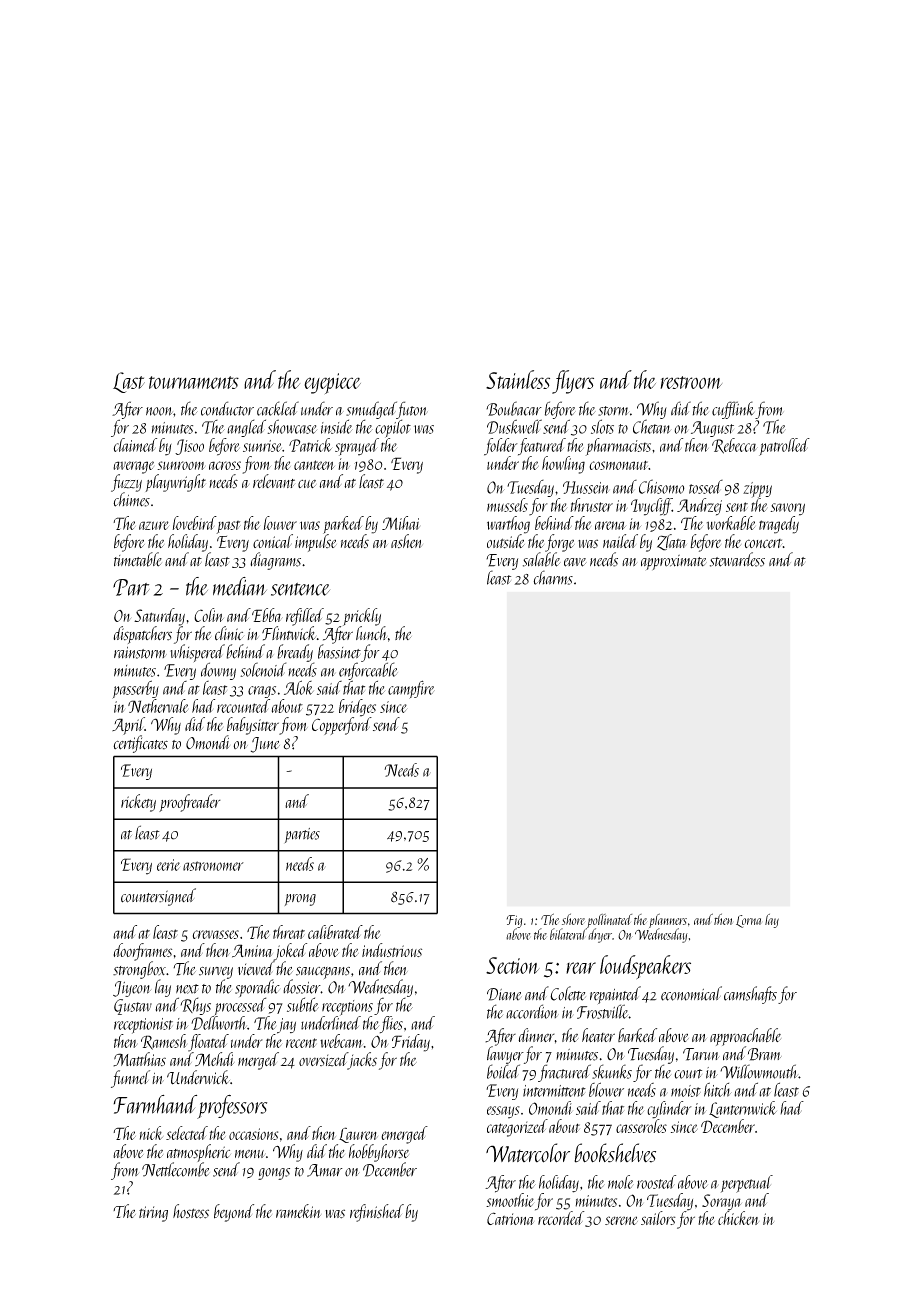 Image resolution: width=924 pixels, height=1314 pixels. Describe the element at coordinates (191, 1211) in the image. I see `hostess` at that location.
